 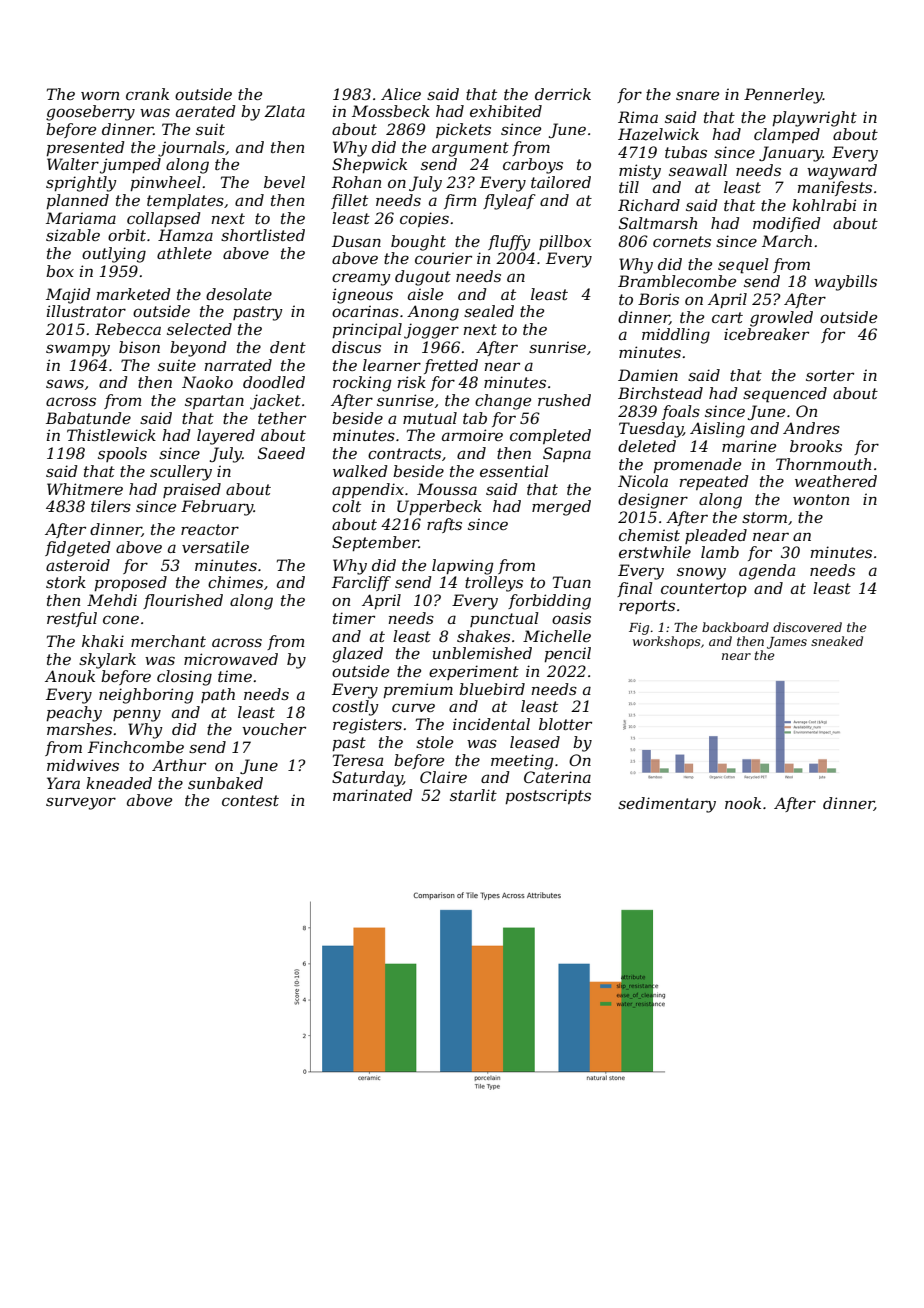 What do you see at coordinates (346, 506) in the screenshot?
I see `colt` at bounding box center [346, 506].
